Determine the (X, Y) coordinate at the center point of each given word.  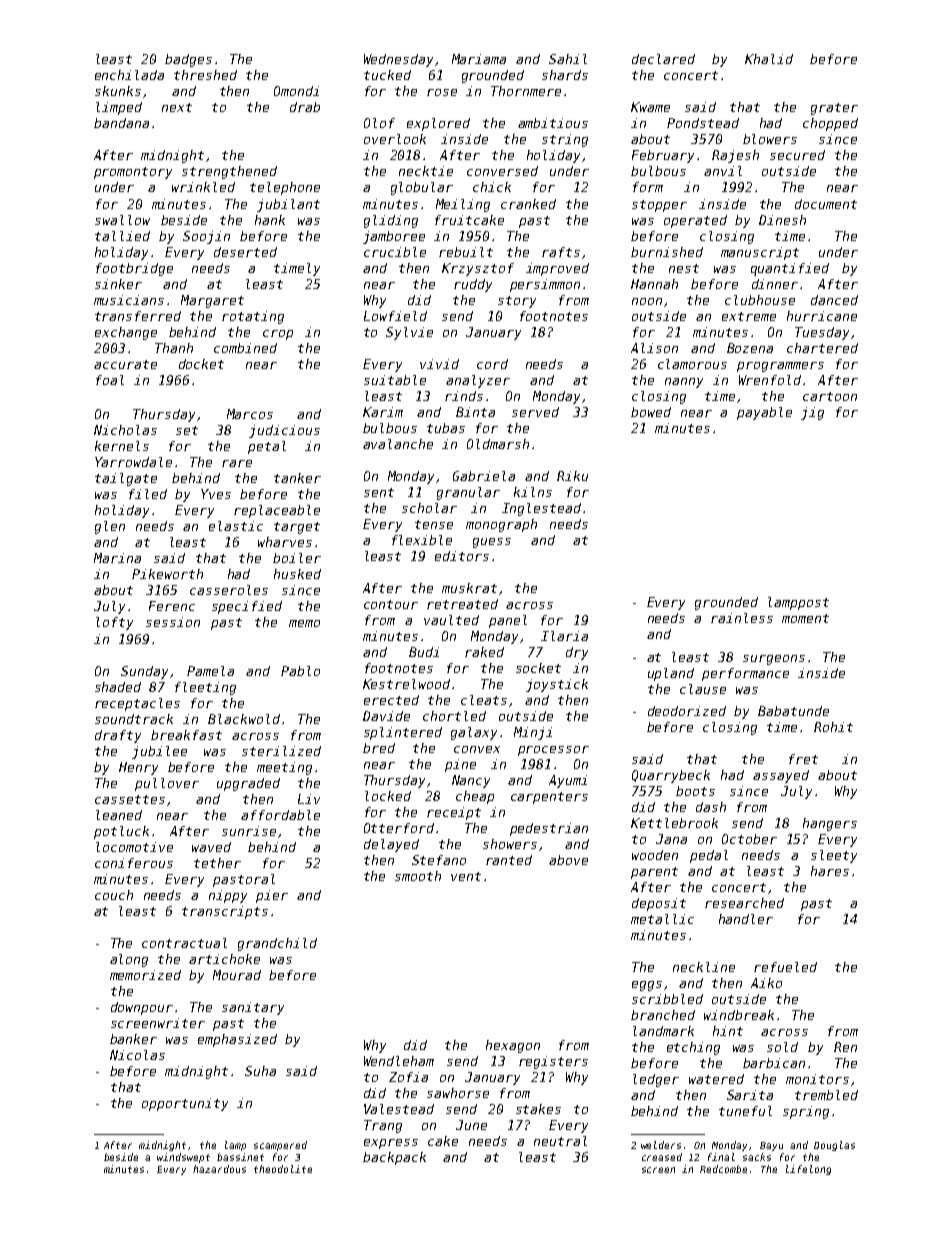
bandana (121, 123)
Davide (386, 716)
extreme (749, 316)
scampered (280, 1146)
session (173, 622)
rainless (742, 618)
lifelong (808, 1170)
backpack (394, 1158)
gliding (391, 221)
